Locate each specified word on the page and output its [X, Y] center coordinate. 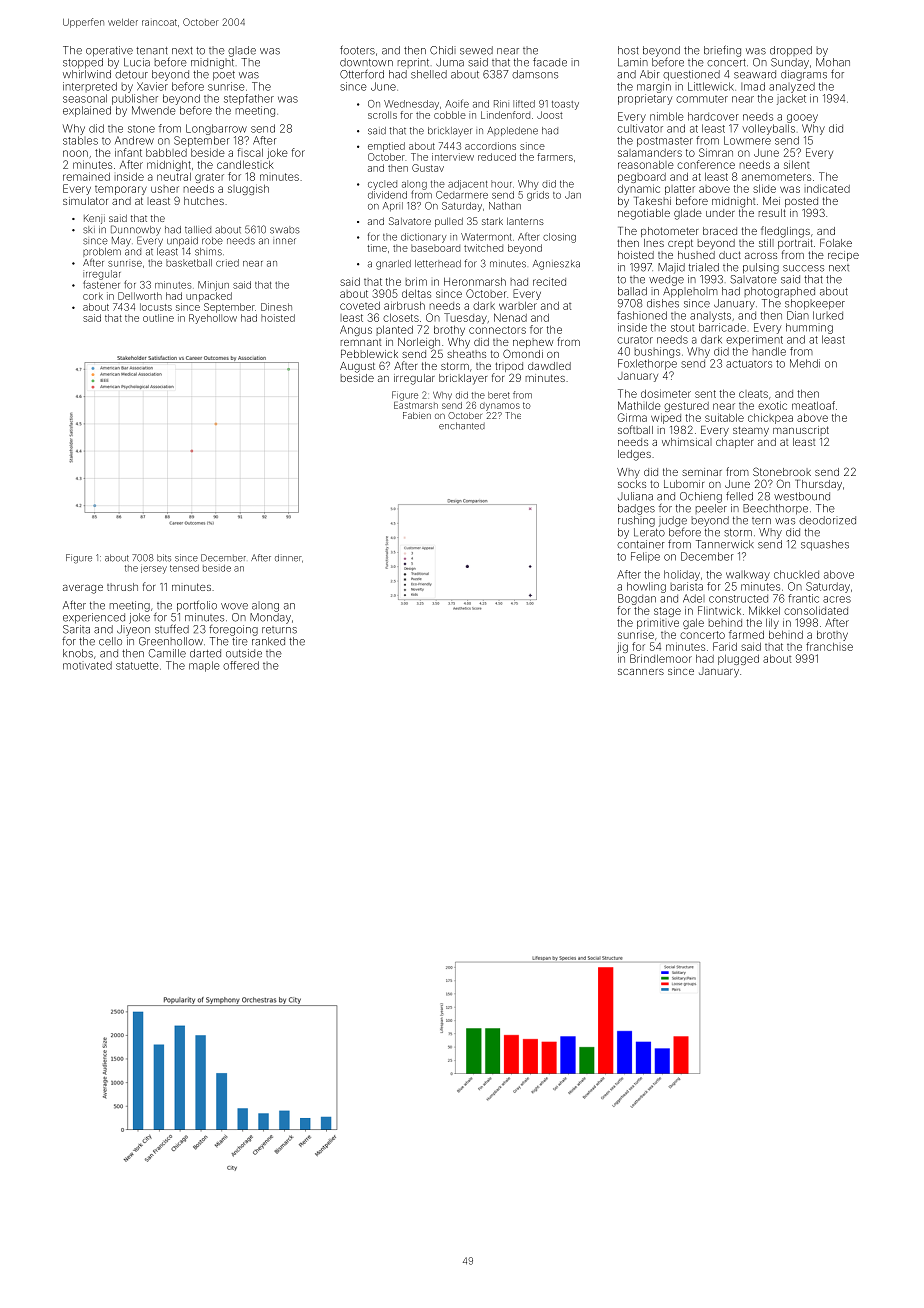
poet [224, 76]
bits [164, 558]
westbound [802, 496]
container [641, 544]
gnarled [393, 265]
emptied [386, 147]
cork [93, 296]
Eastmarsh [416, 405]
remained [86, 176]
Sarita [76, 629]
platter [680, 190]
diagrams [804, 75]
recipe [843, 256]
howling [646, 587]
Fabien [417, 415]
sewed [476, 50]
